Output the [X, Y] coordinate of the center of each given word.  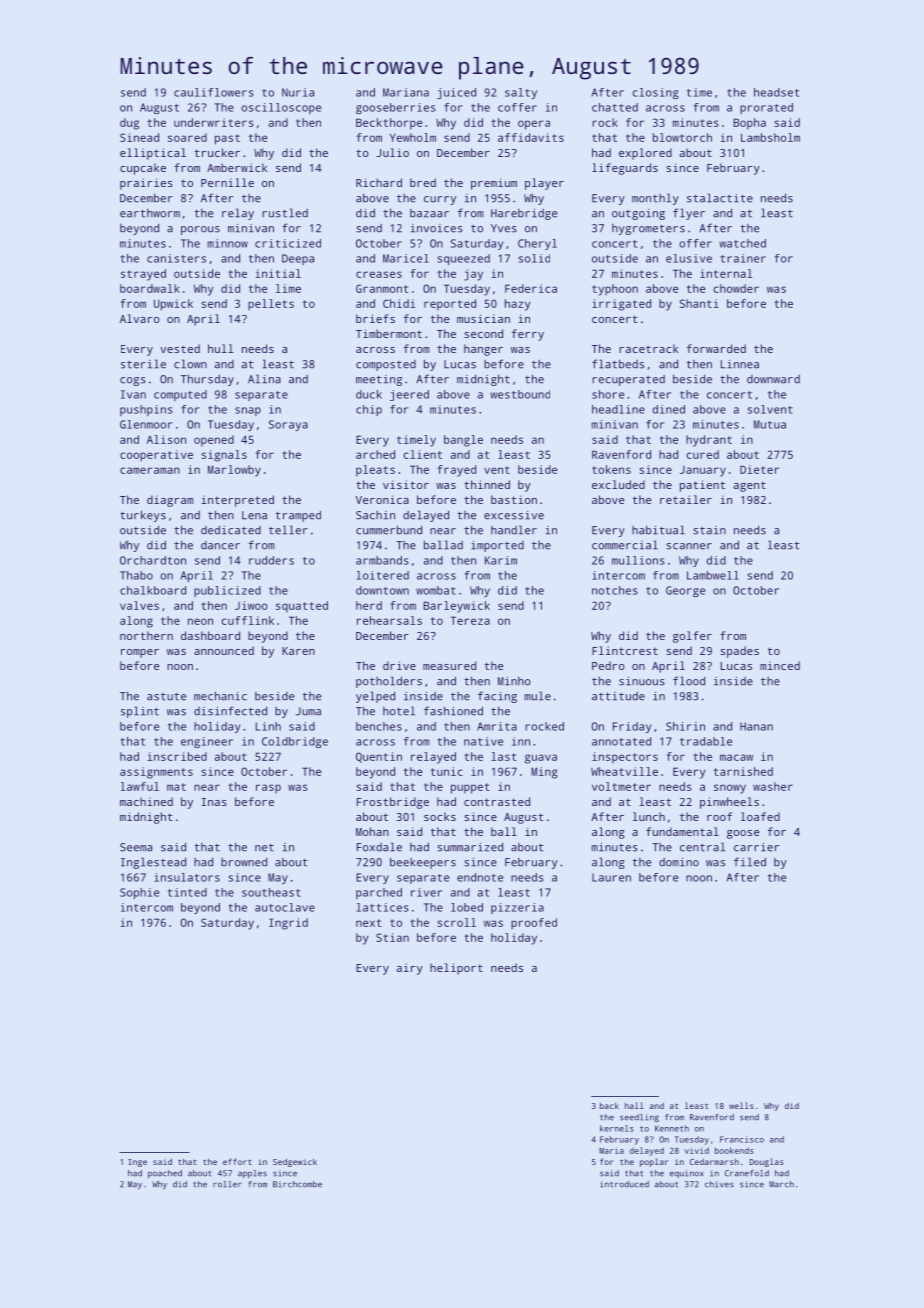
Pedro [608, 665]
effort [237, 1161]
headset [776, 92]
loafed [760, 816]
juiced [456, 93]
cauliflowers [214, 92]
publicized [227, 591]
